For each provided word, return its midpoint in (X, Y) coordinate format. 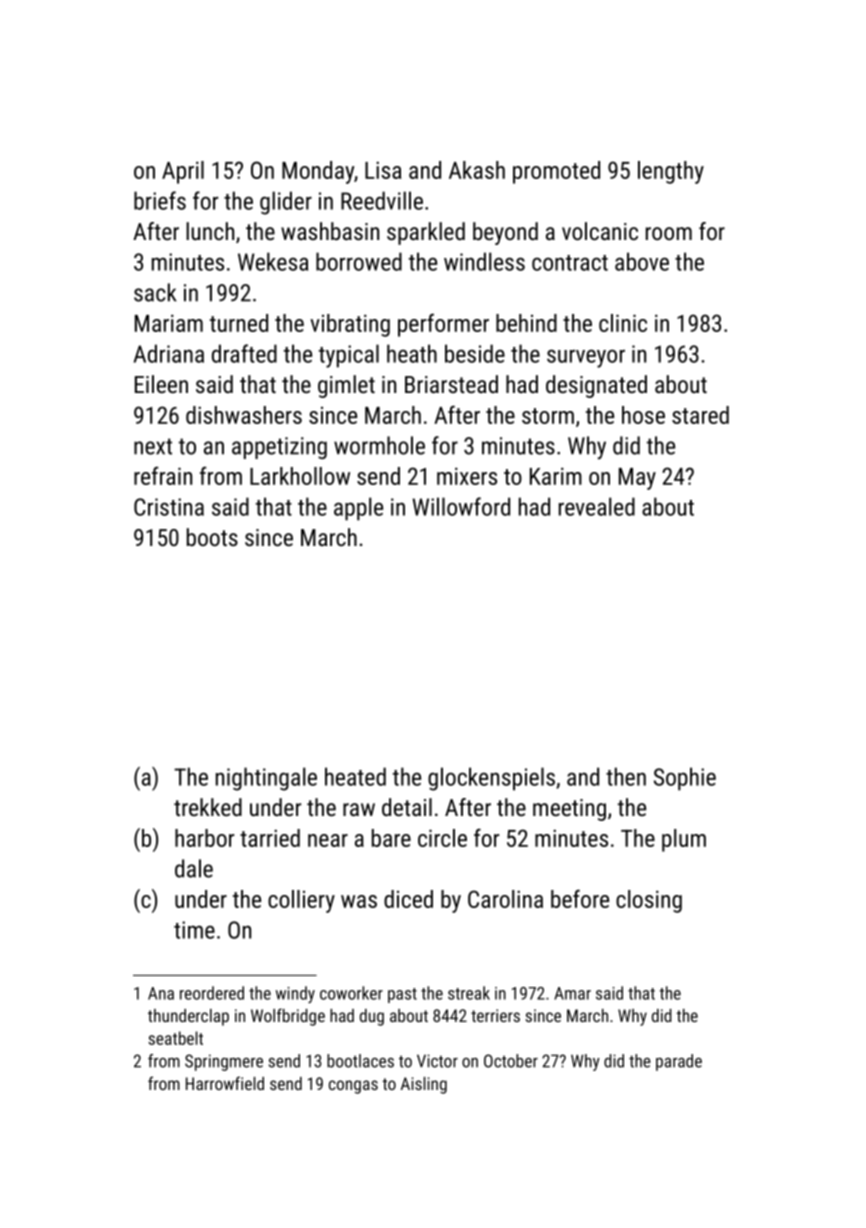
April (183, 172)
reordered (212, 993)
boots (212, 537)
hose (643, 415)
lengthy (671, 172)
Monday (318, 172)
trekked (208, 807)
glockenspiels (491, 779)
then (626, 776)
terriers (495, 1015)
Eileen (161, 384)
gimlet (346, 386)
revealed (597, 506)
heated (355, 776)
